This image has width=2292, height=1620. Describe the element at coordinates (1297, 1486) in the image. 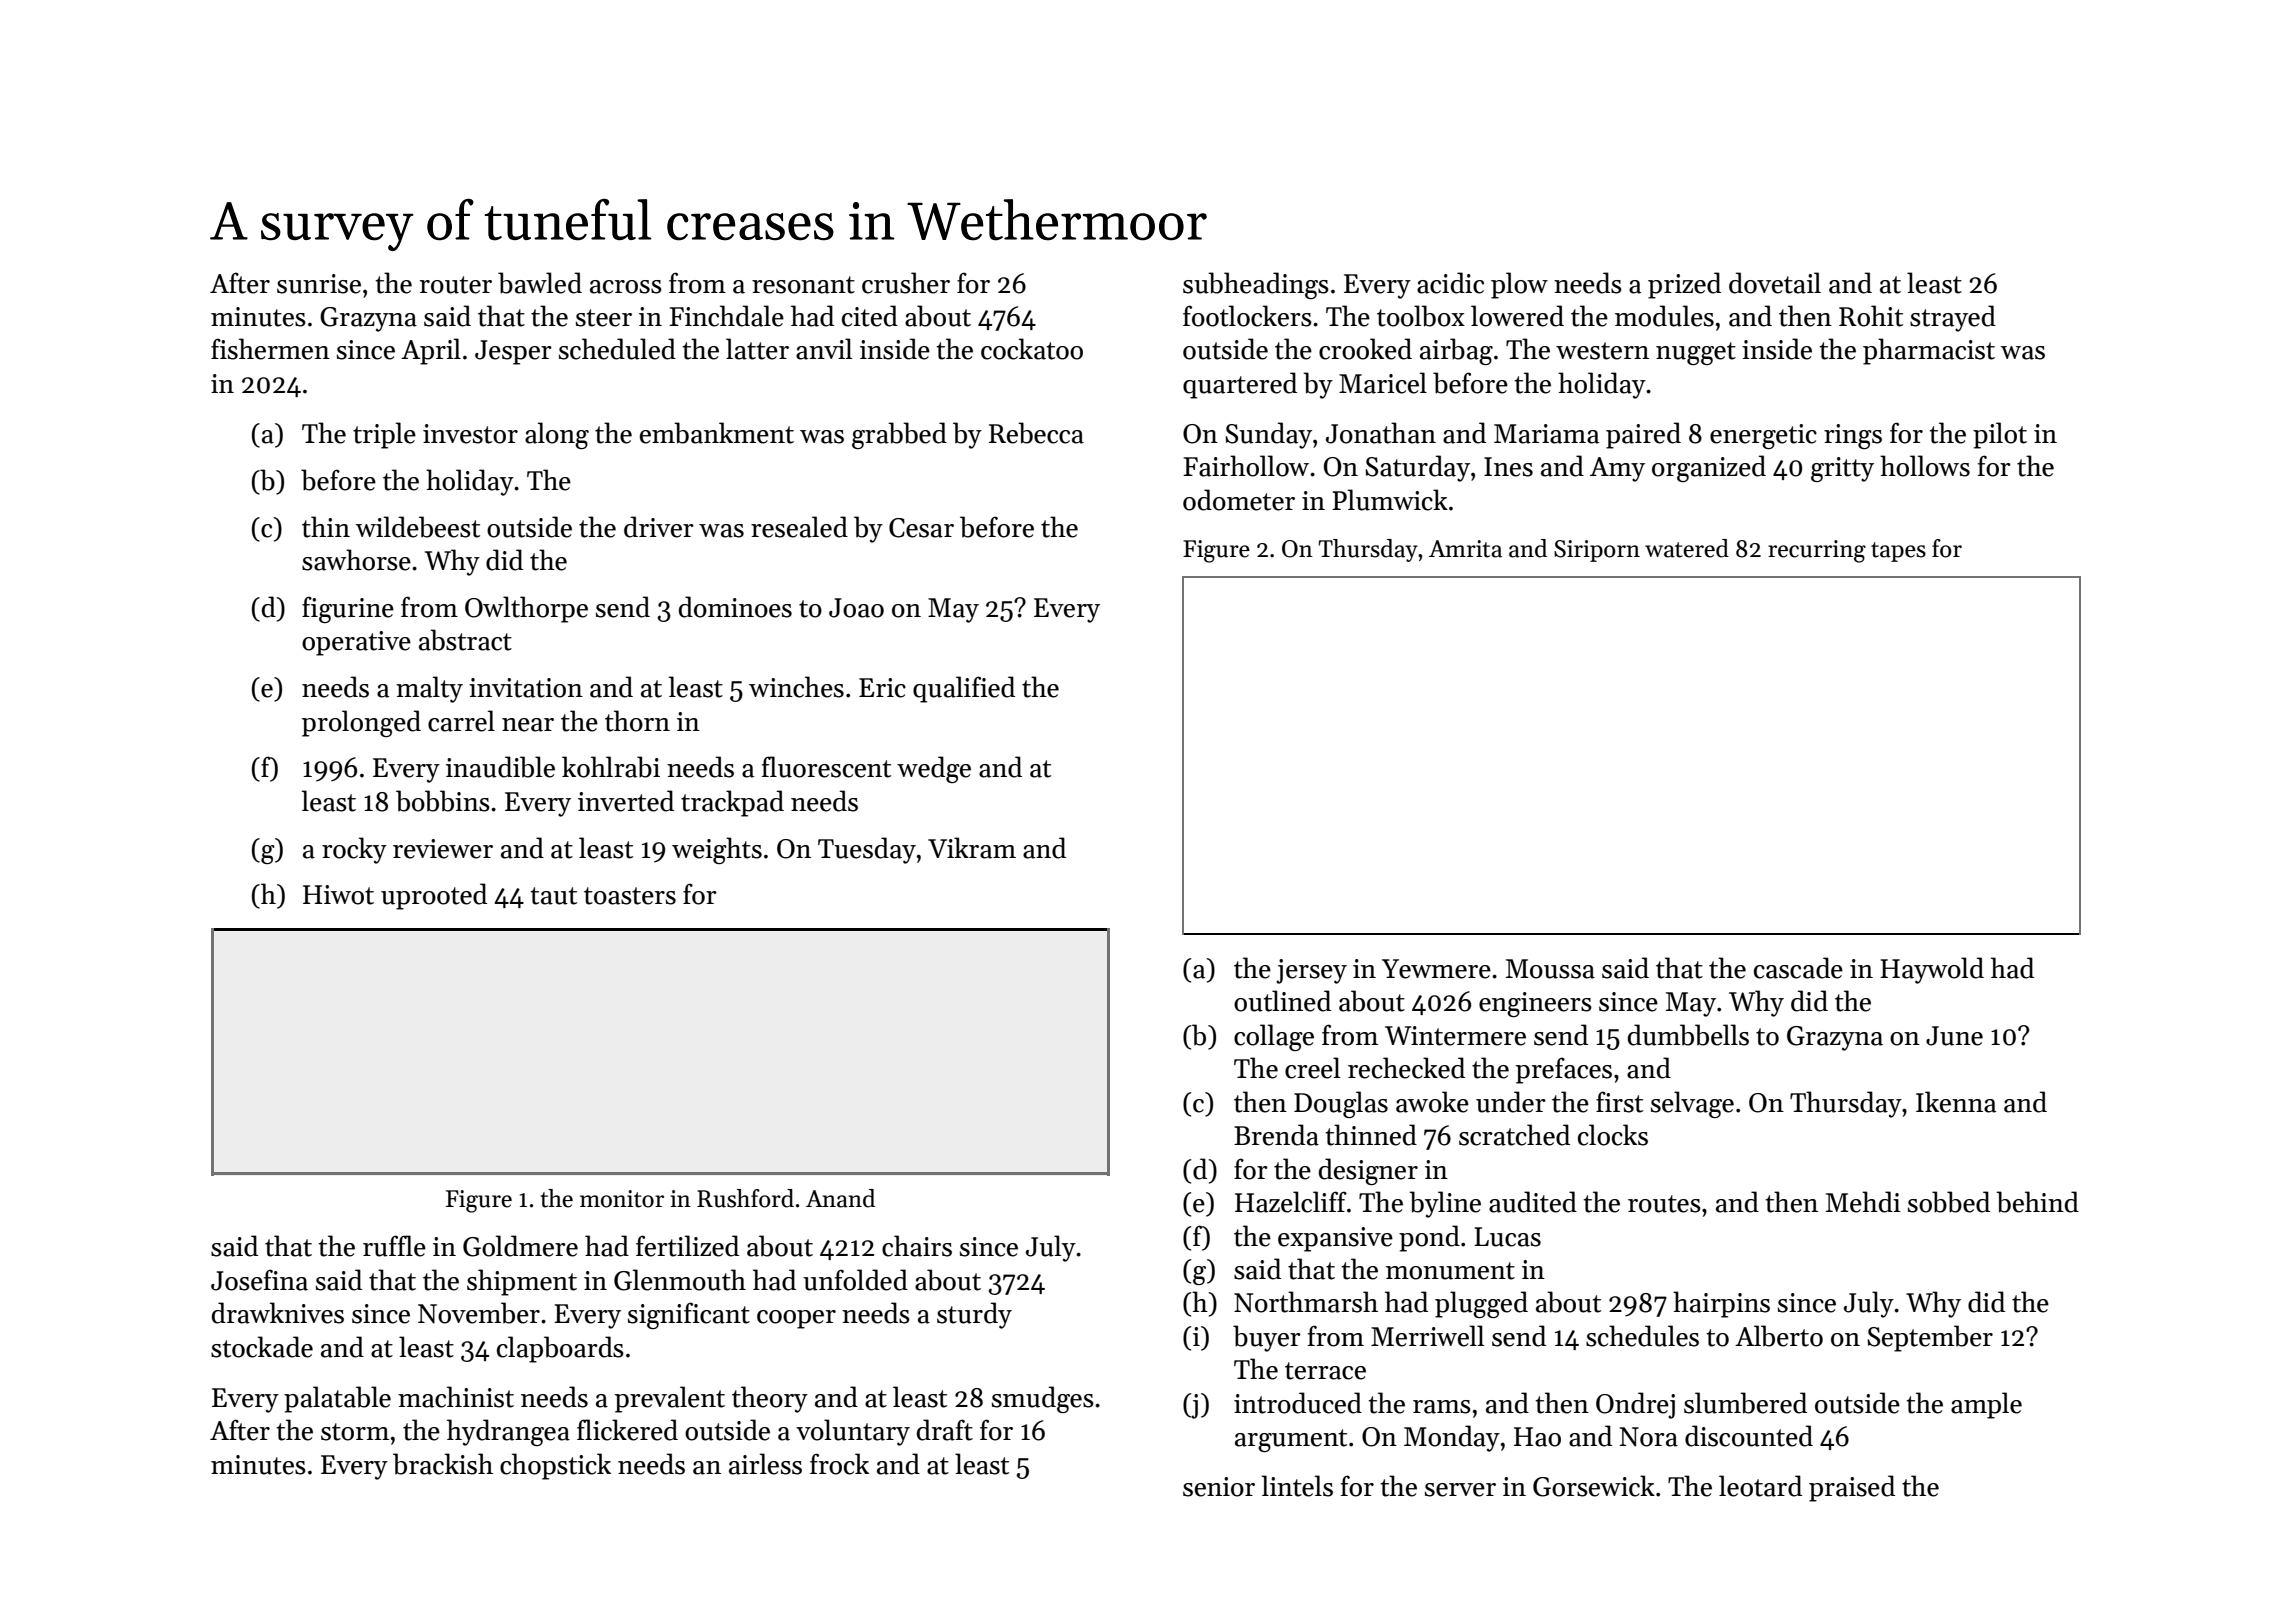

I see `lintels` at that location.
